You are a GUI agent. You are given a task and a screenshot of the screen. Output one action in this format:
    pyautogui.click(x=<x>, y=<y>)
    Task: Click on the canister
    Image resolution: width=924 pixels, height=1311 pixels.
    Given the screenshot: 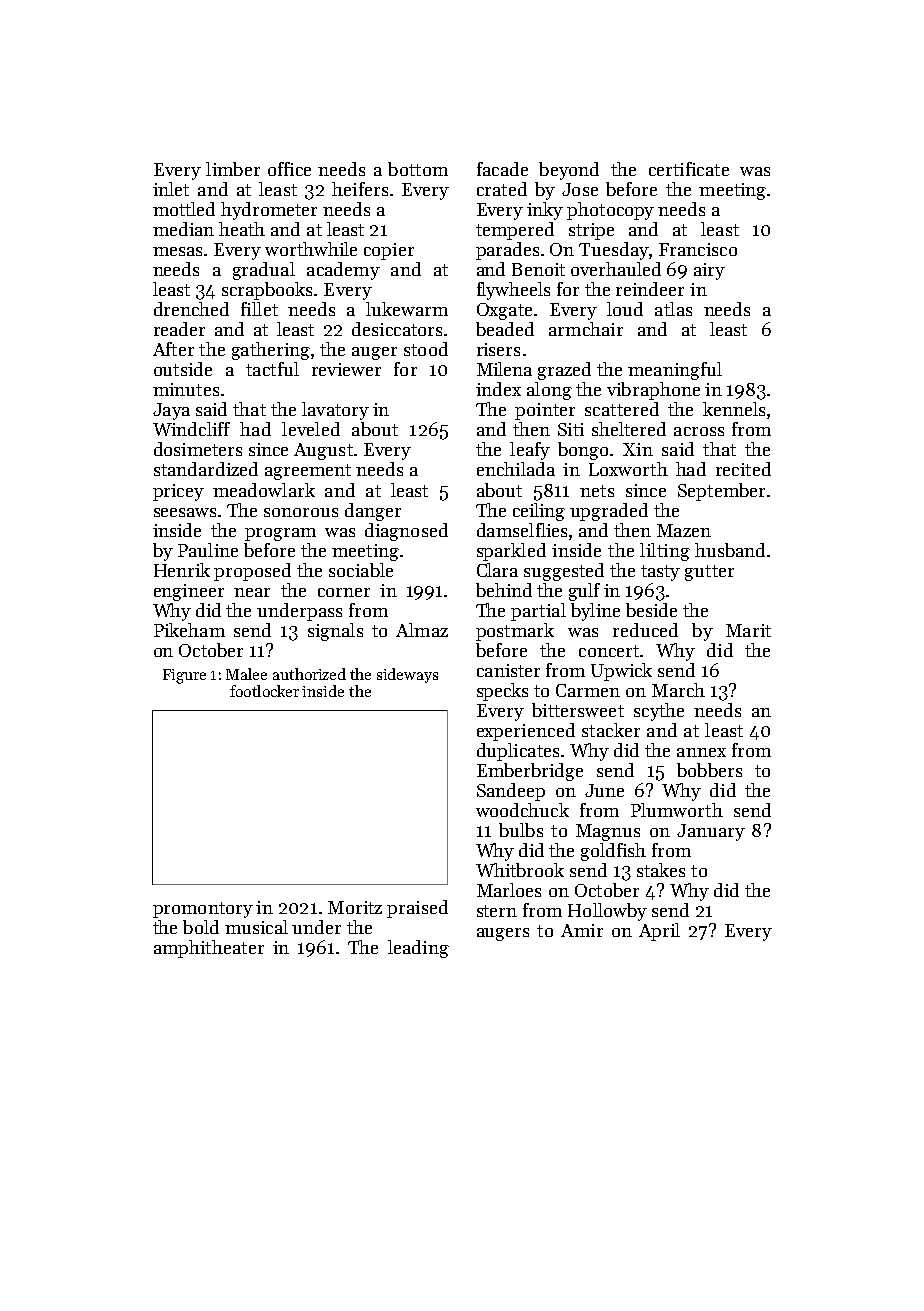 What is the action you would take?
    pyautogui.click(x=508, y=670)
